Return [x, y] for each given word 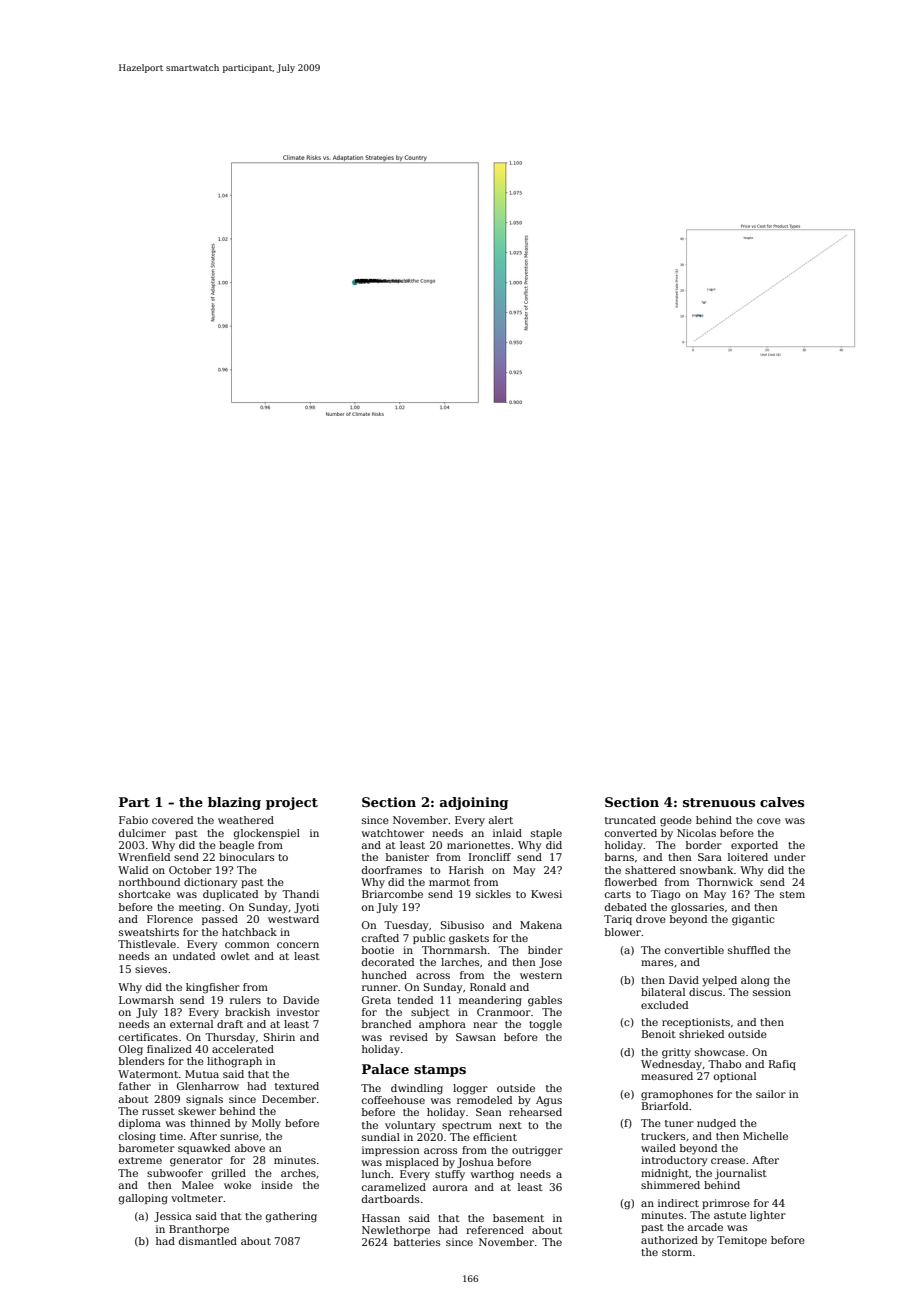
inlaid [507, 833]
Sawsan [476, 1037]
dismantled [208, 1241]
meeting [200, 908]
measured [667, 1076]
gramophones [677, 1095]
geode [676, 821]
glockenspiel [267, 834]
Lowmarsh [146, 1000]
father [135, 1086]
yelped [719, 981]
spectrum [467, 1126]
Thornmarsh [454, 950]
